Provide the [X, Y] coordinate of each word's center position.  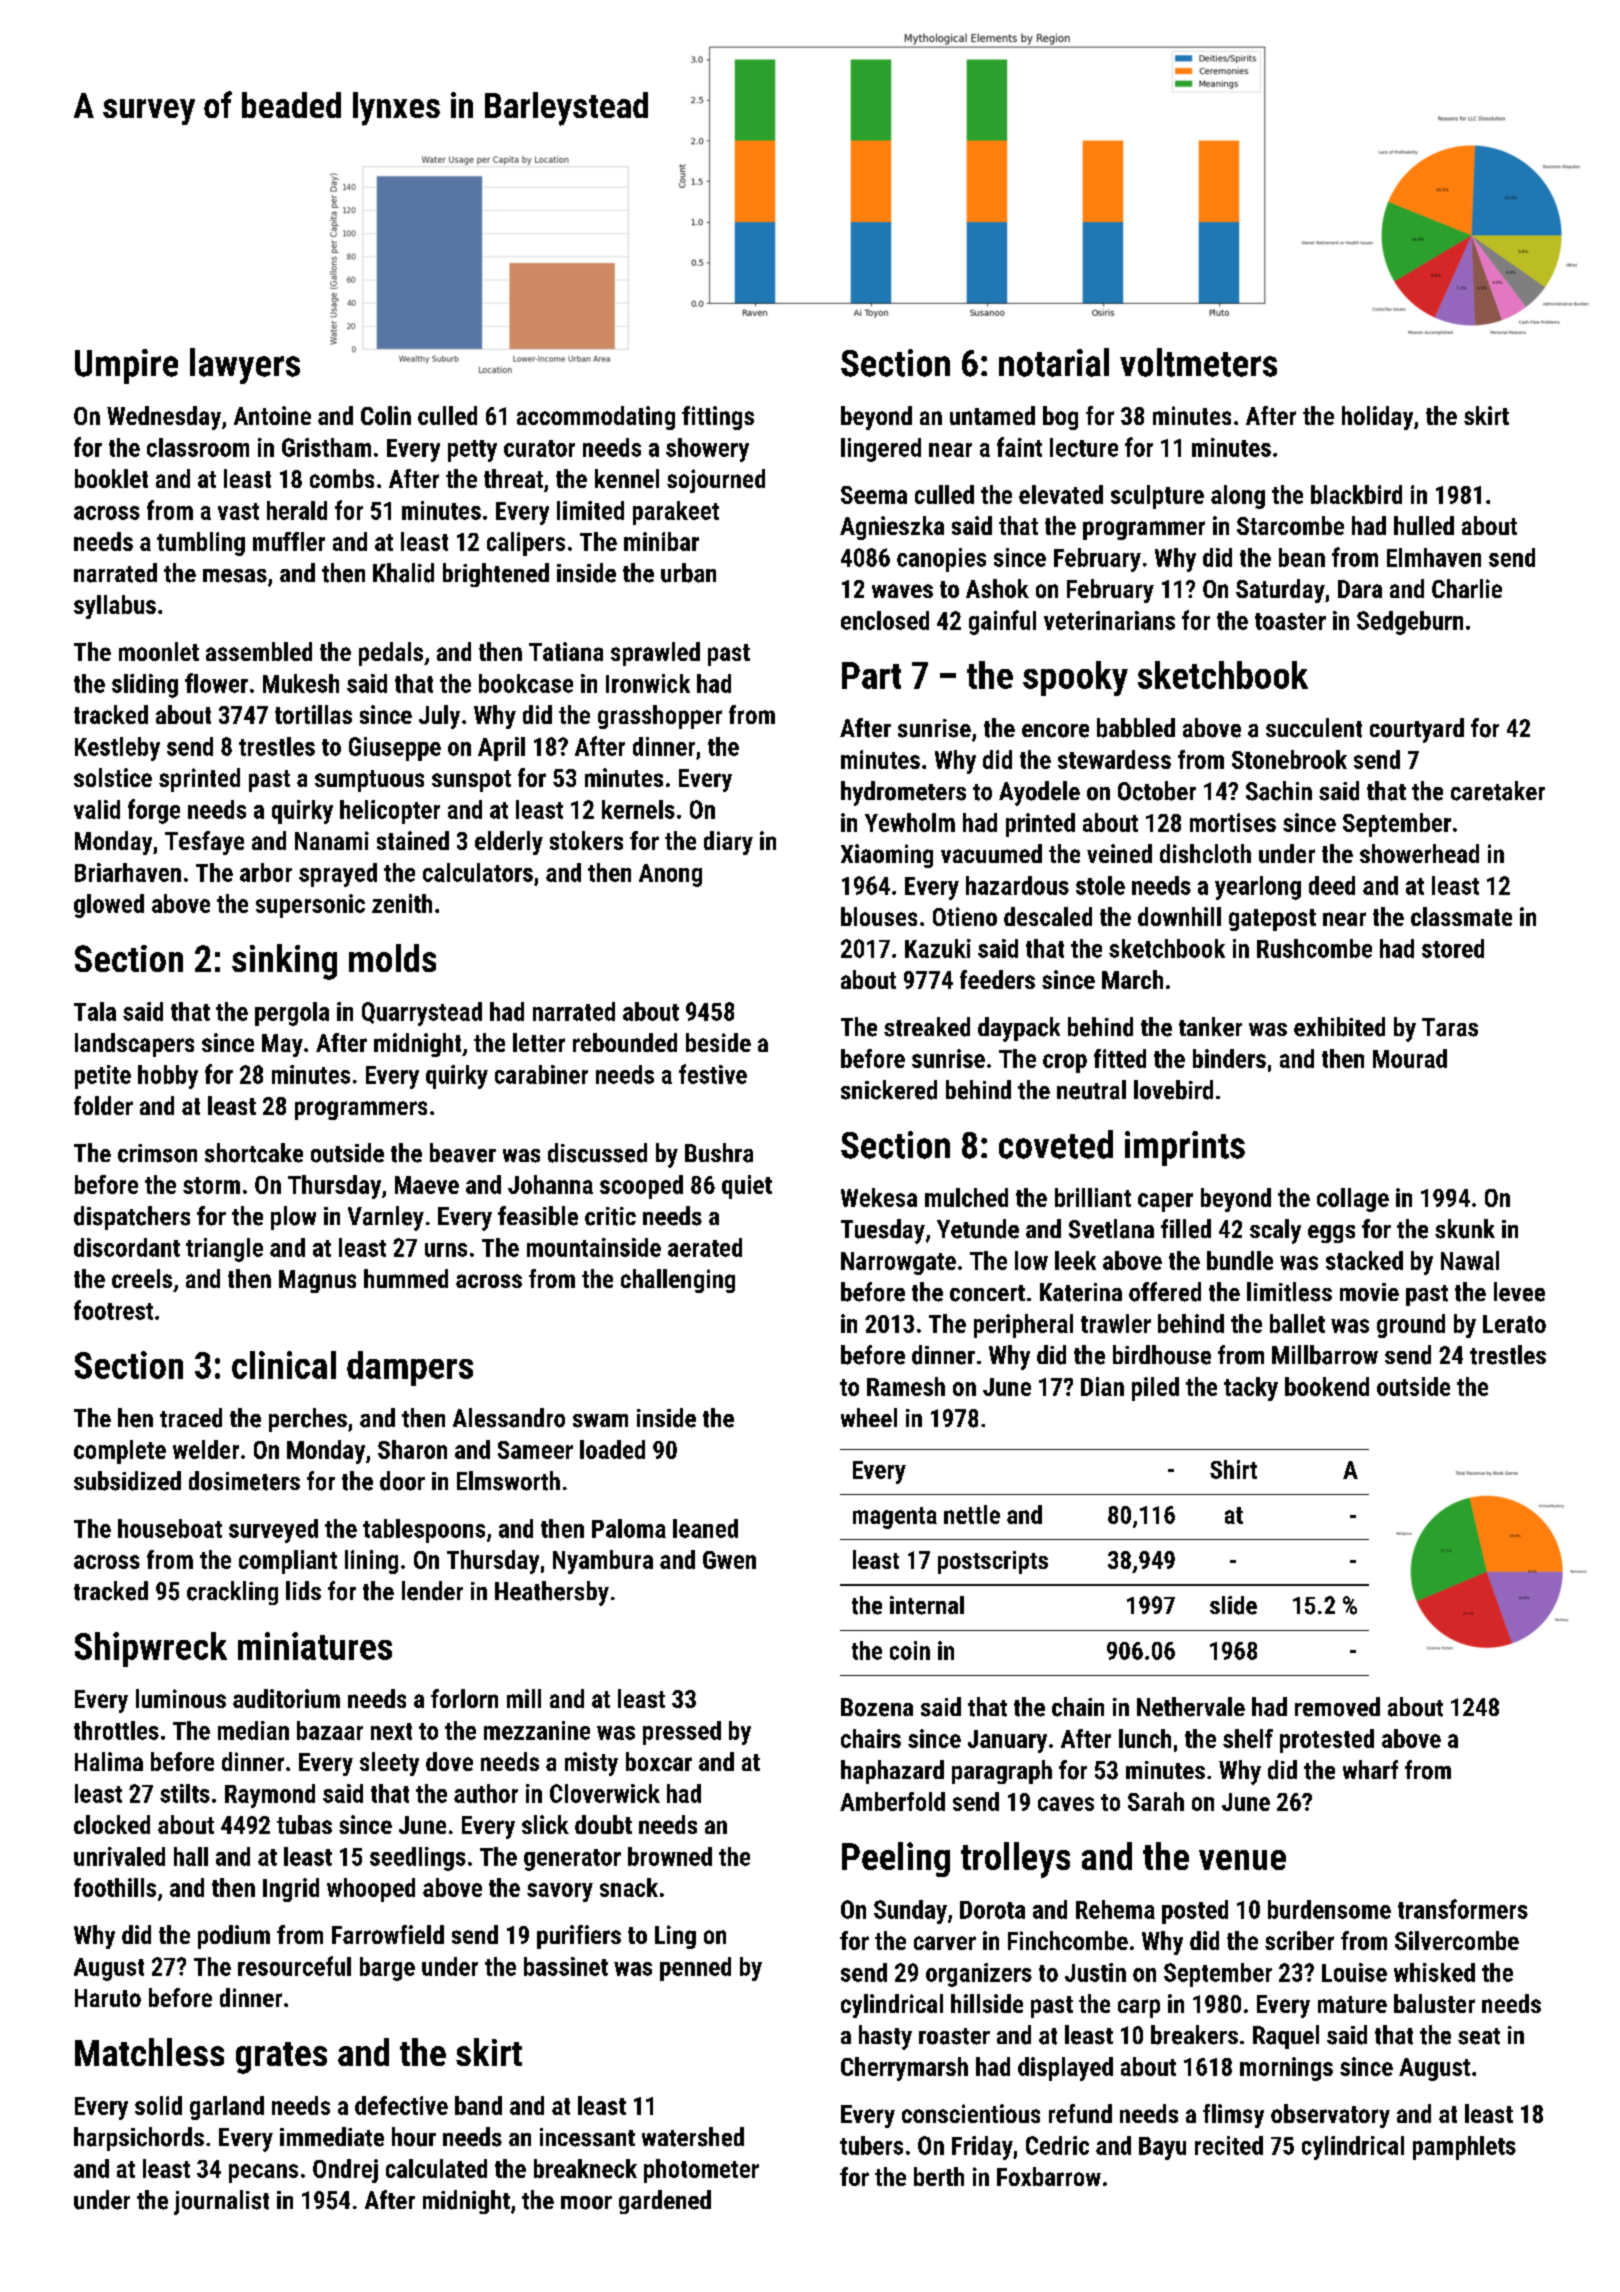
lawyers [245, 366]
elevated [1061, 494]
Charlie [1467, 588]
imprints [1185, 1148]
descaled [1048, 916]
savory [560, 1892]
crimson [157, 1153]
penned [695, 1969]
